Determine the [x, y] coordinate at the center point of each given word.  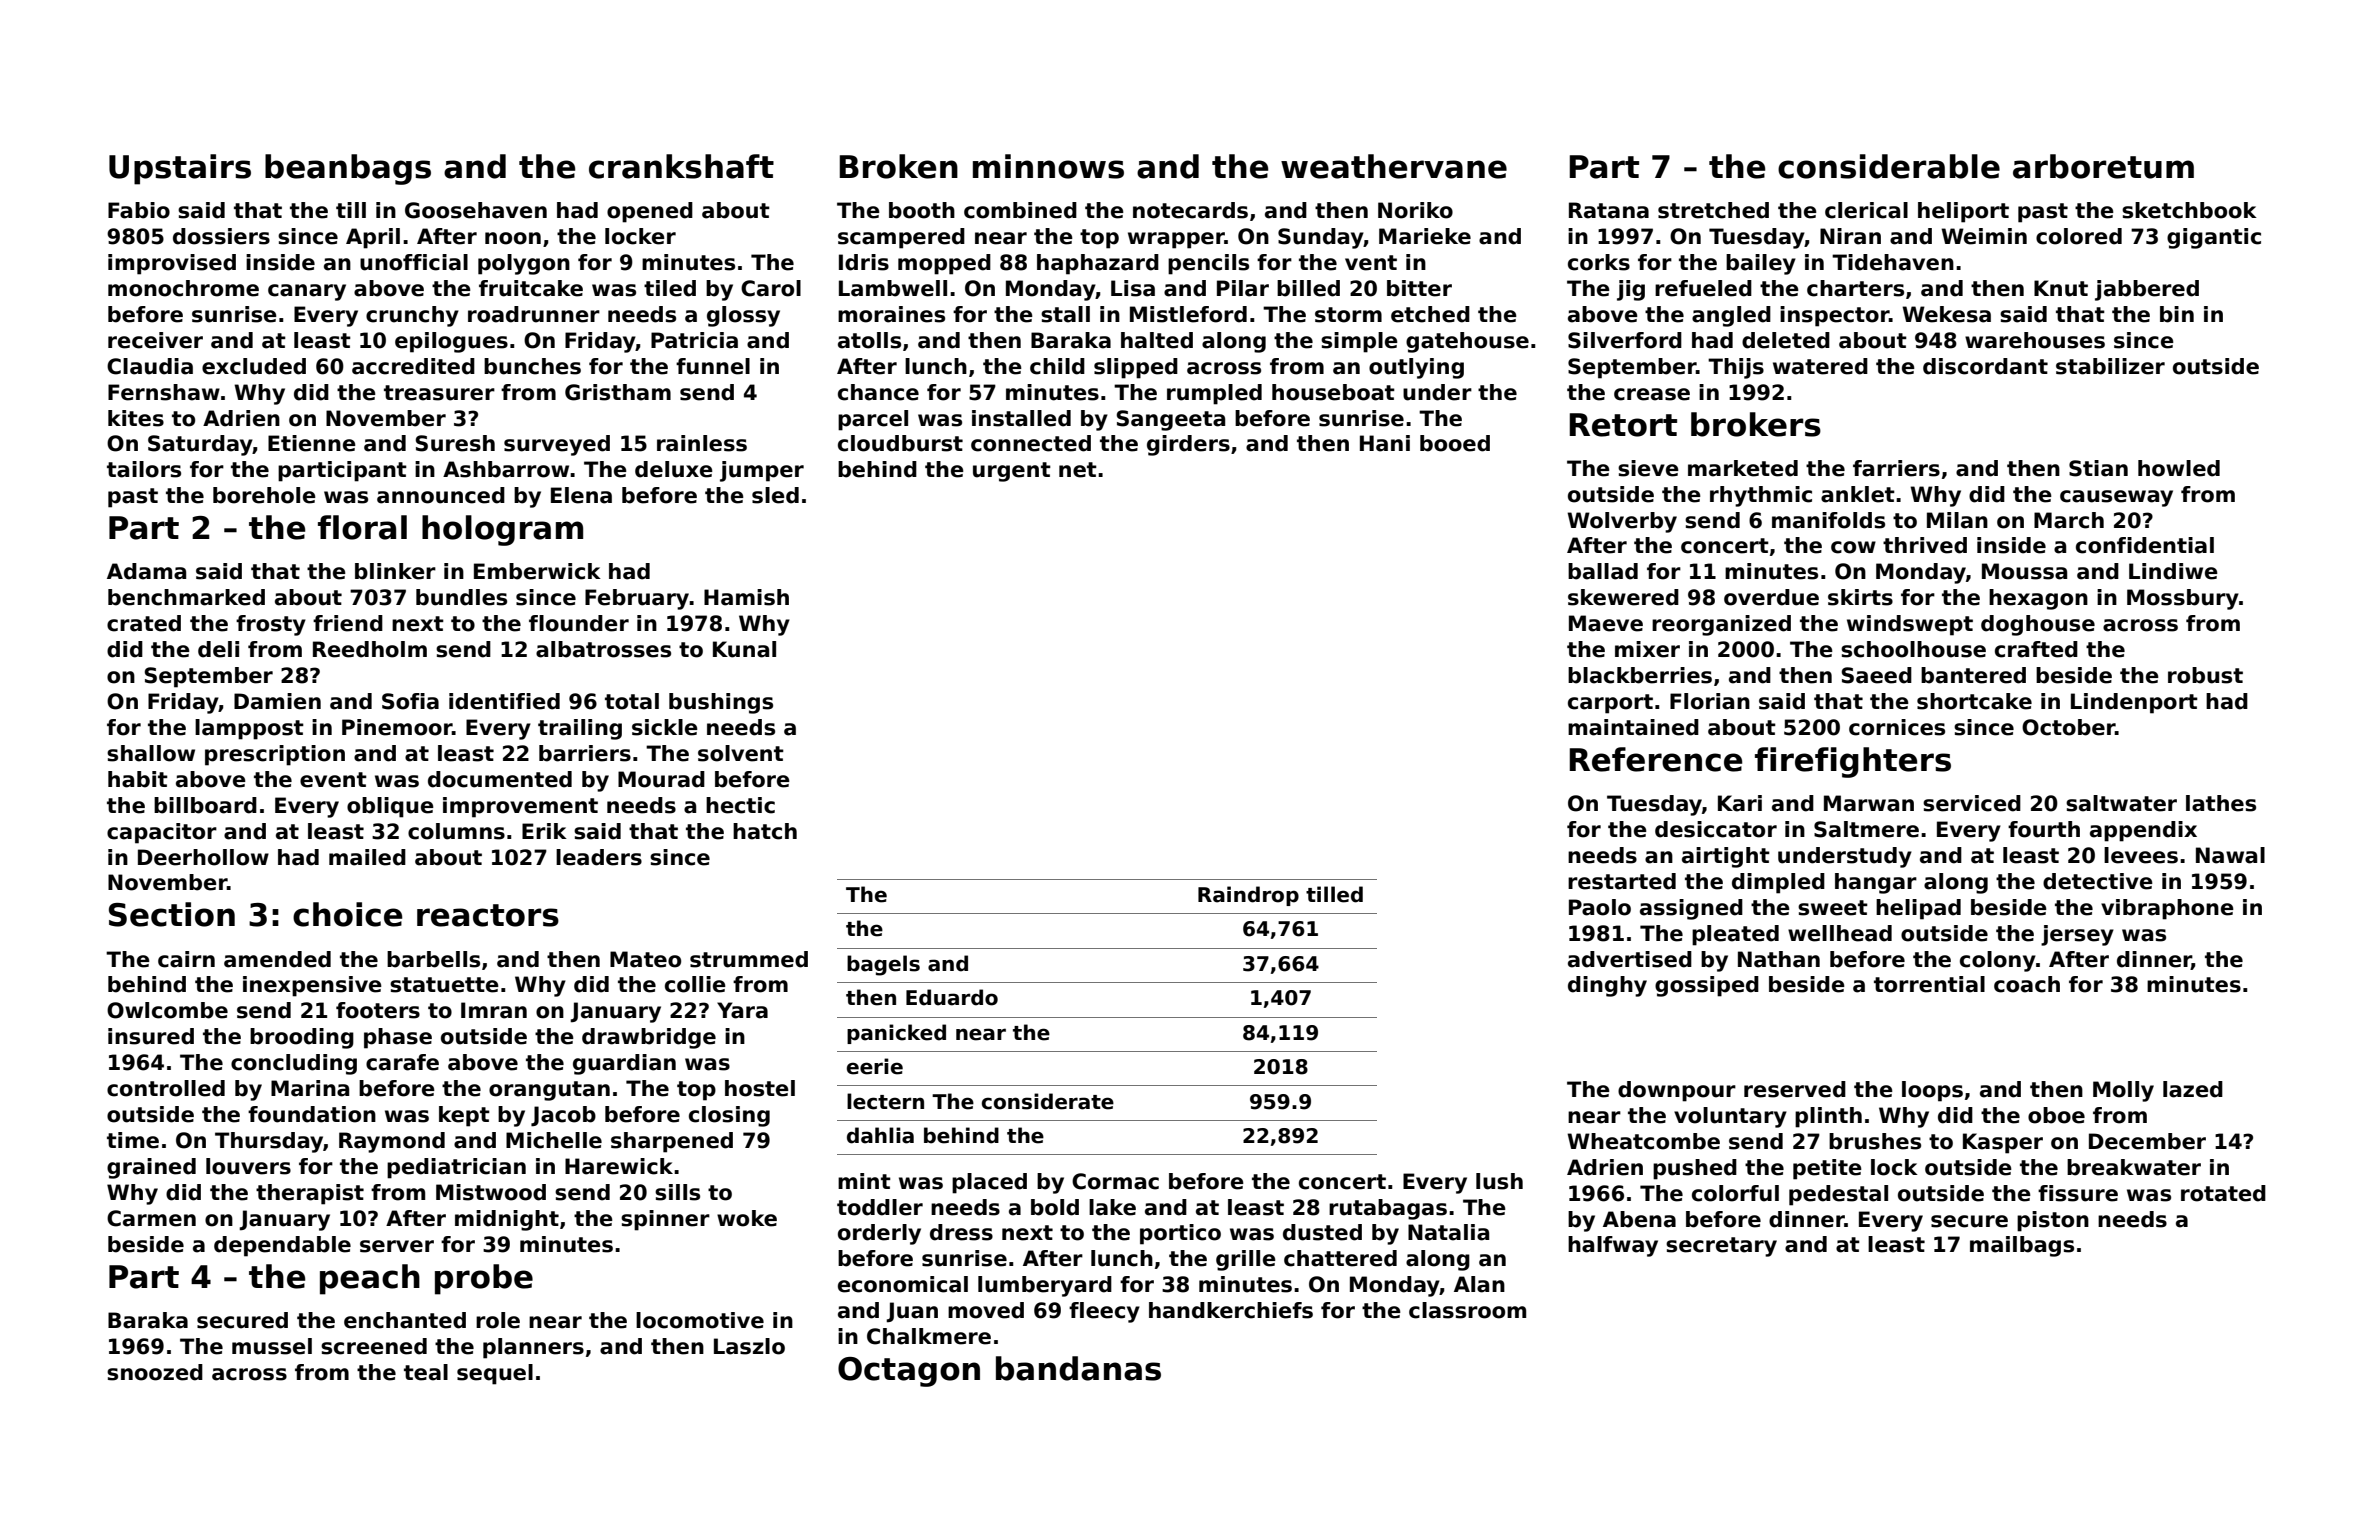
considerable [1889, 166]
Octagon [909, 1372]
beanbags [348, 169]
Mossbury [2183, 599]
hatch [765, 831]
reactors [488, 915]
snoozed [155, 1372]
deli [218, 649]
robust [2205, 675]
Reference [1656, 759]
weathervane [1394, 166]
